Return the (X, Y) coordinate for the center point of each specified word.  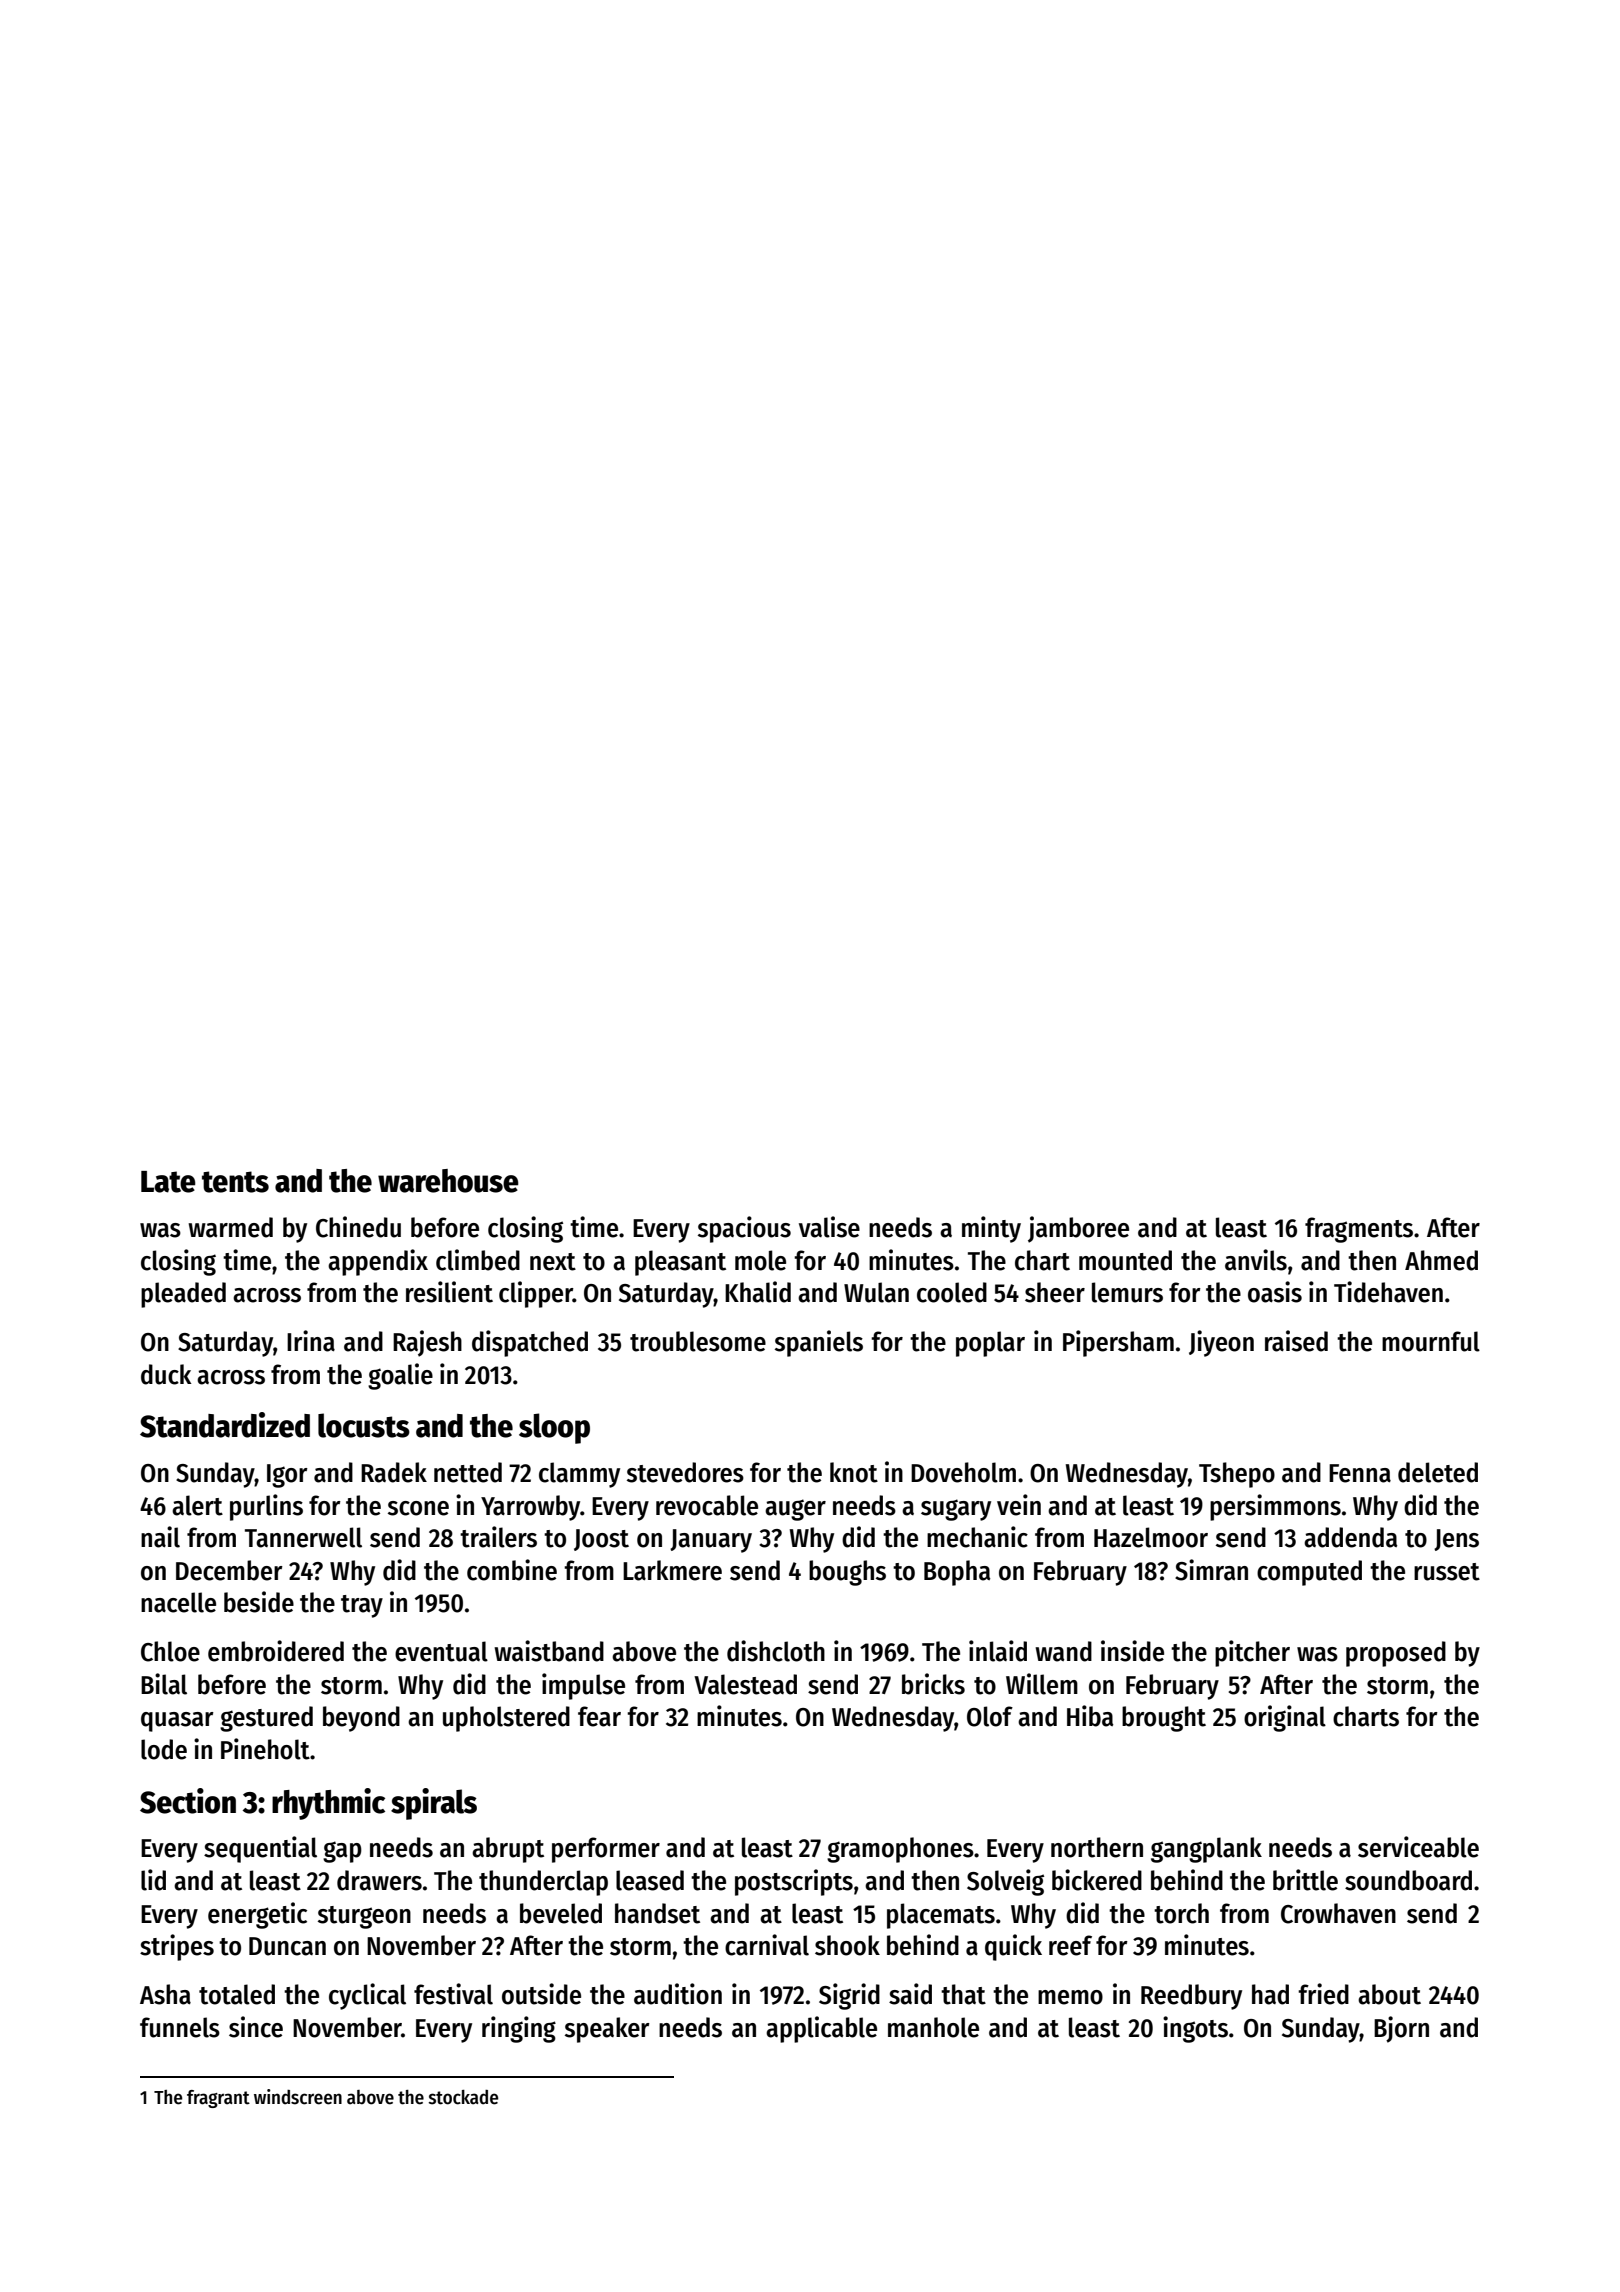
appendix (378, 1262)
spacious (744, 1229)
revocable (707, 1505)
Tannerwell (303, 1537)
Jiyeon (1221, 1343)
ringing (519, 2029)
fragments (1359, 1230)
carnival (767, 1945)
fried (1323, 1994)
